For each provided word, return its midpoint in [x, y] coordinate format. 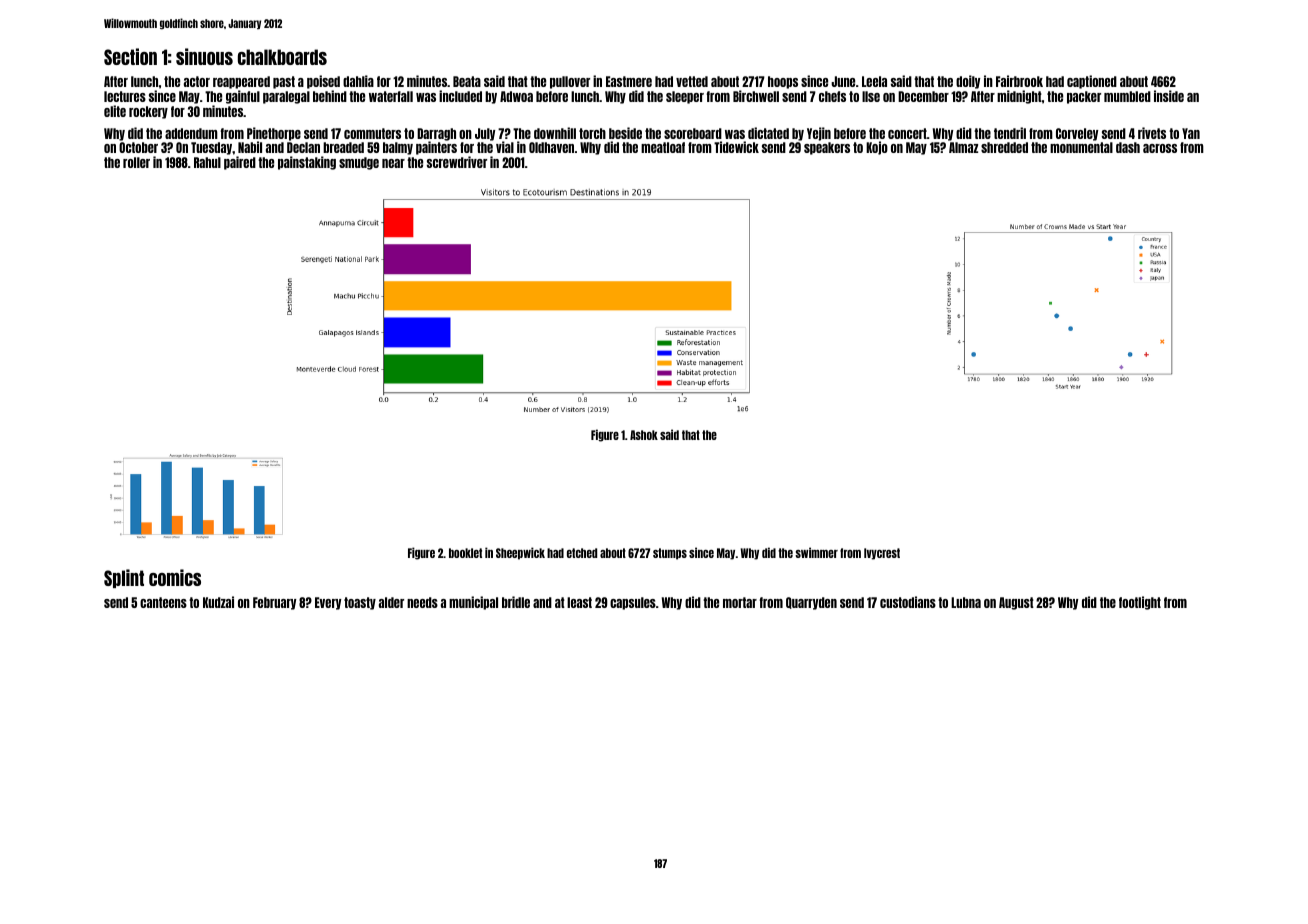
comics [175, 577]
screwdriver [457, 162]
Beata [467, 81]
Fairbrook [1019, 81]
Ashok [644, 435]
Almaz [963, 147]
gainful [243, 97]
